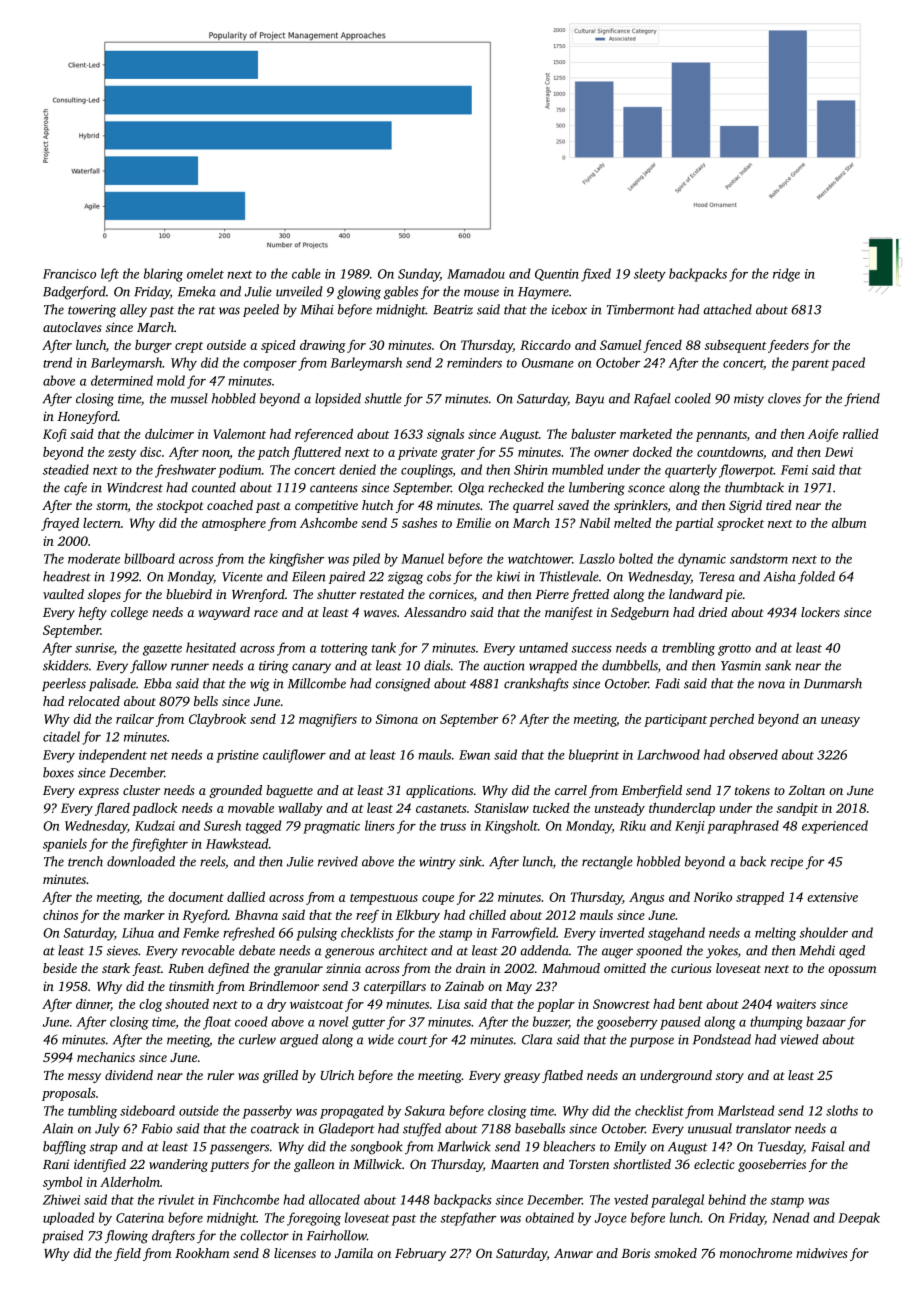  What do you see at coordinates (202, 1253) in the screenshot?
I see `Rookham` at bounding box center [202, 1253].
